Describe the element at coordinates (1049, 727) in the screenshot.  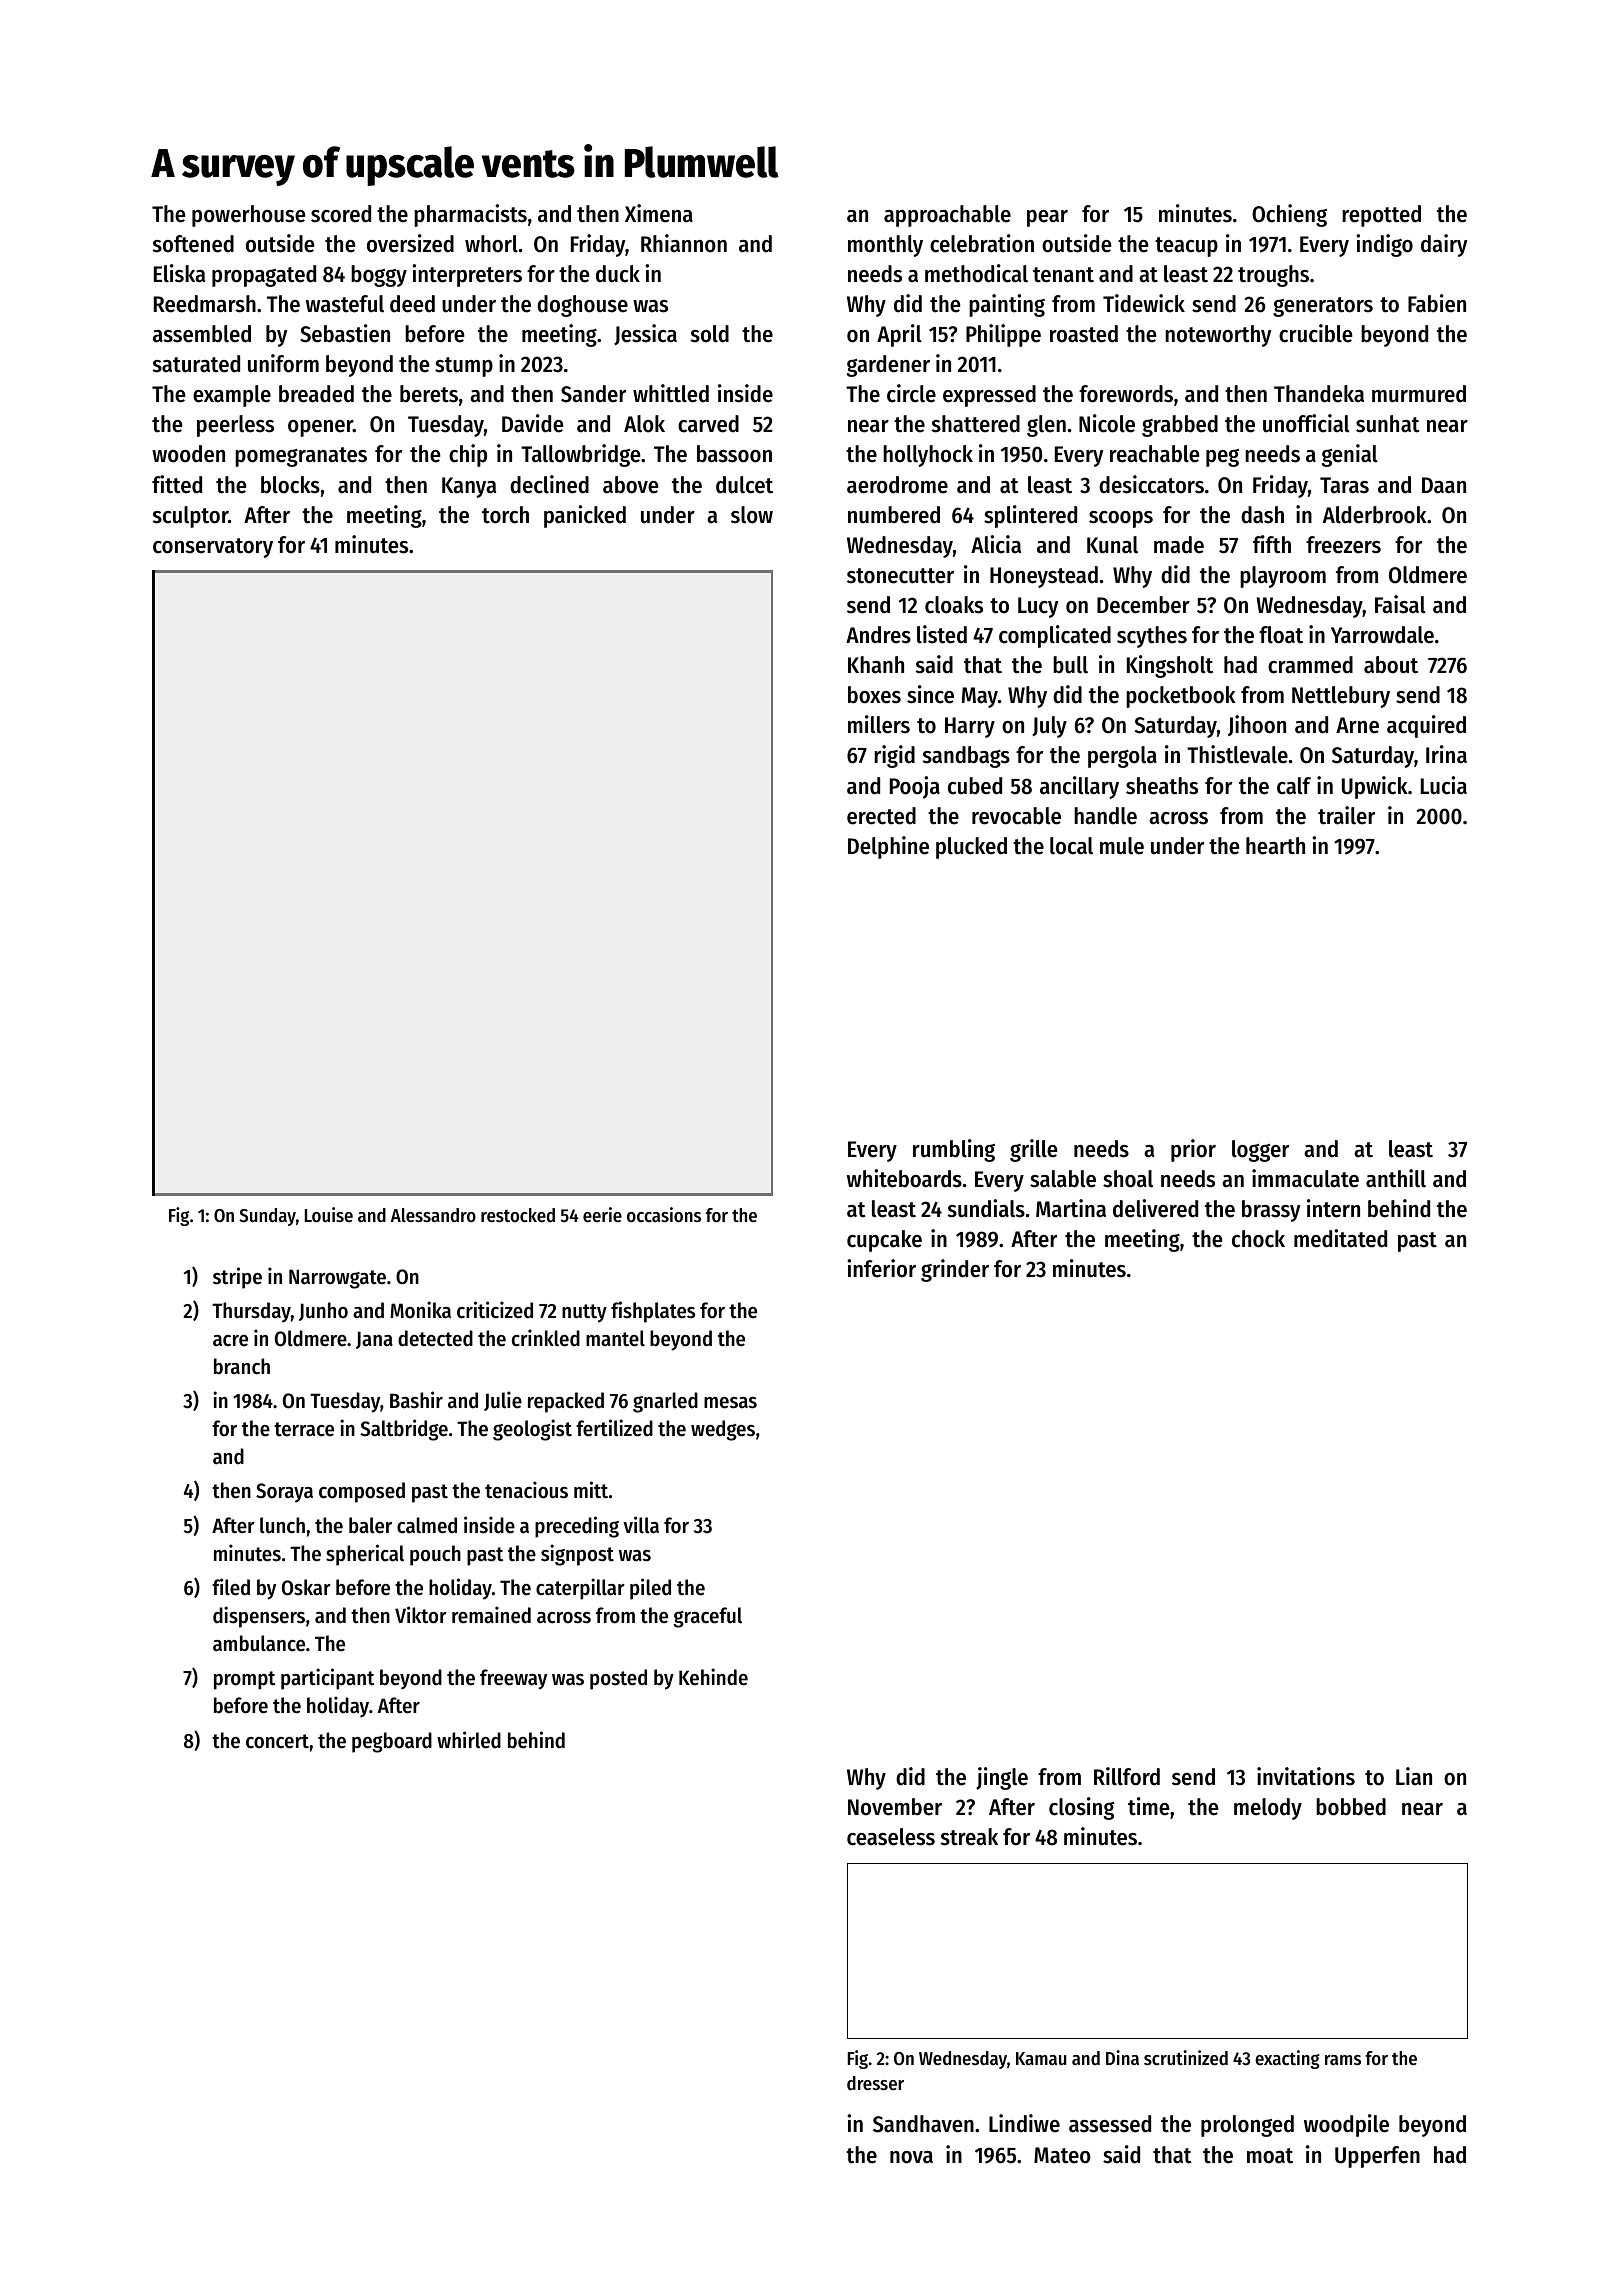
I see `July` at that location.
